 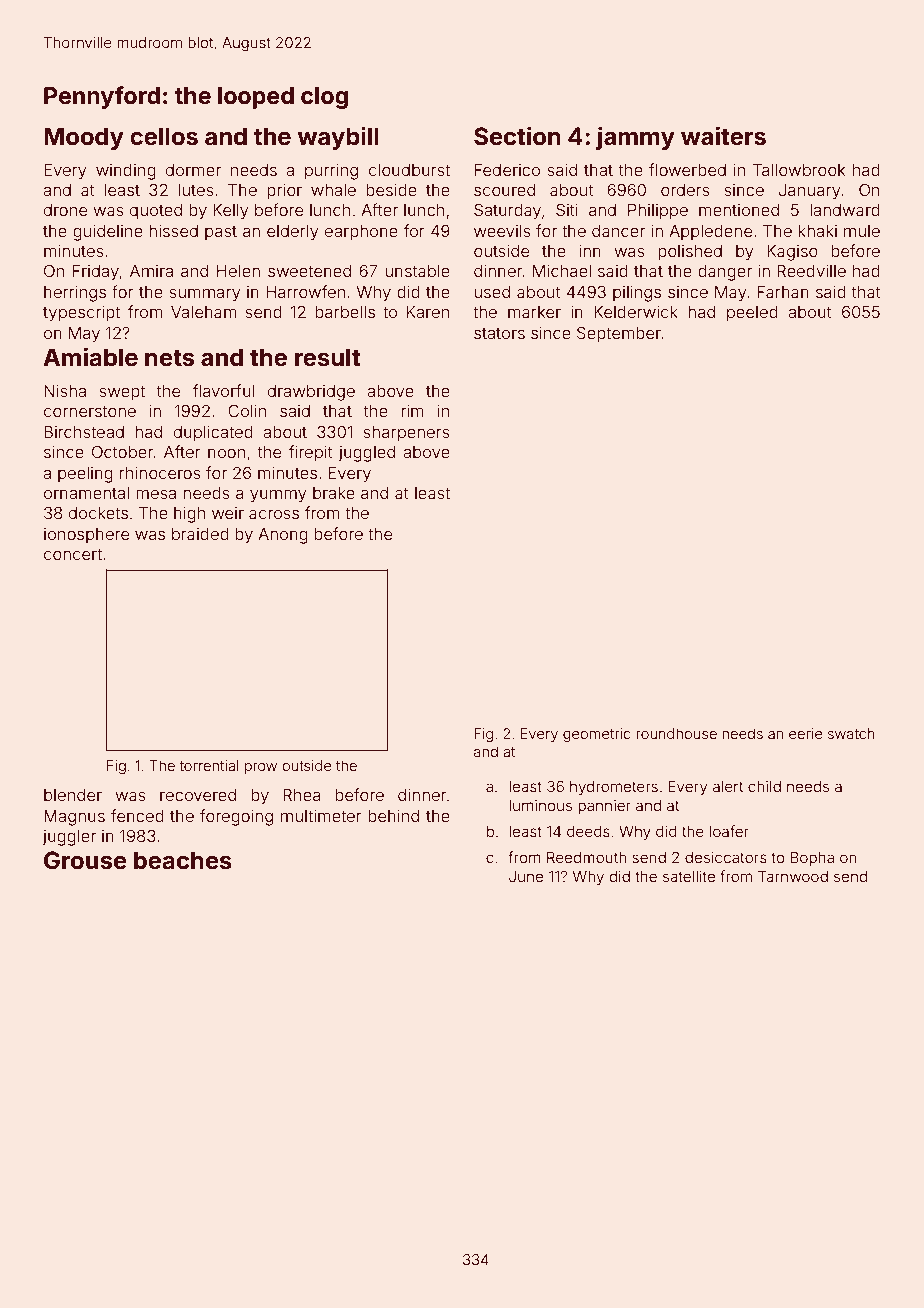 I want to click on blender, so click(x=73, y=795).
